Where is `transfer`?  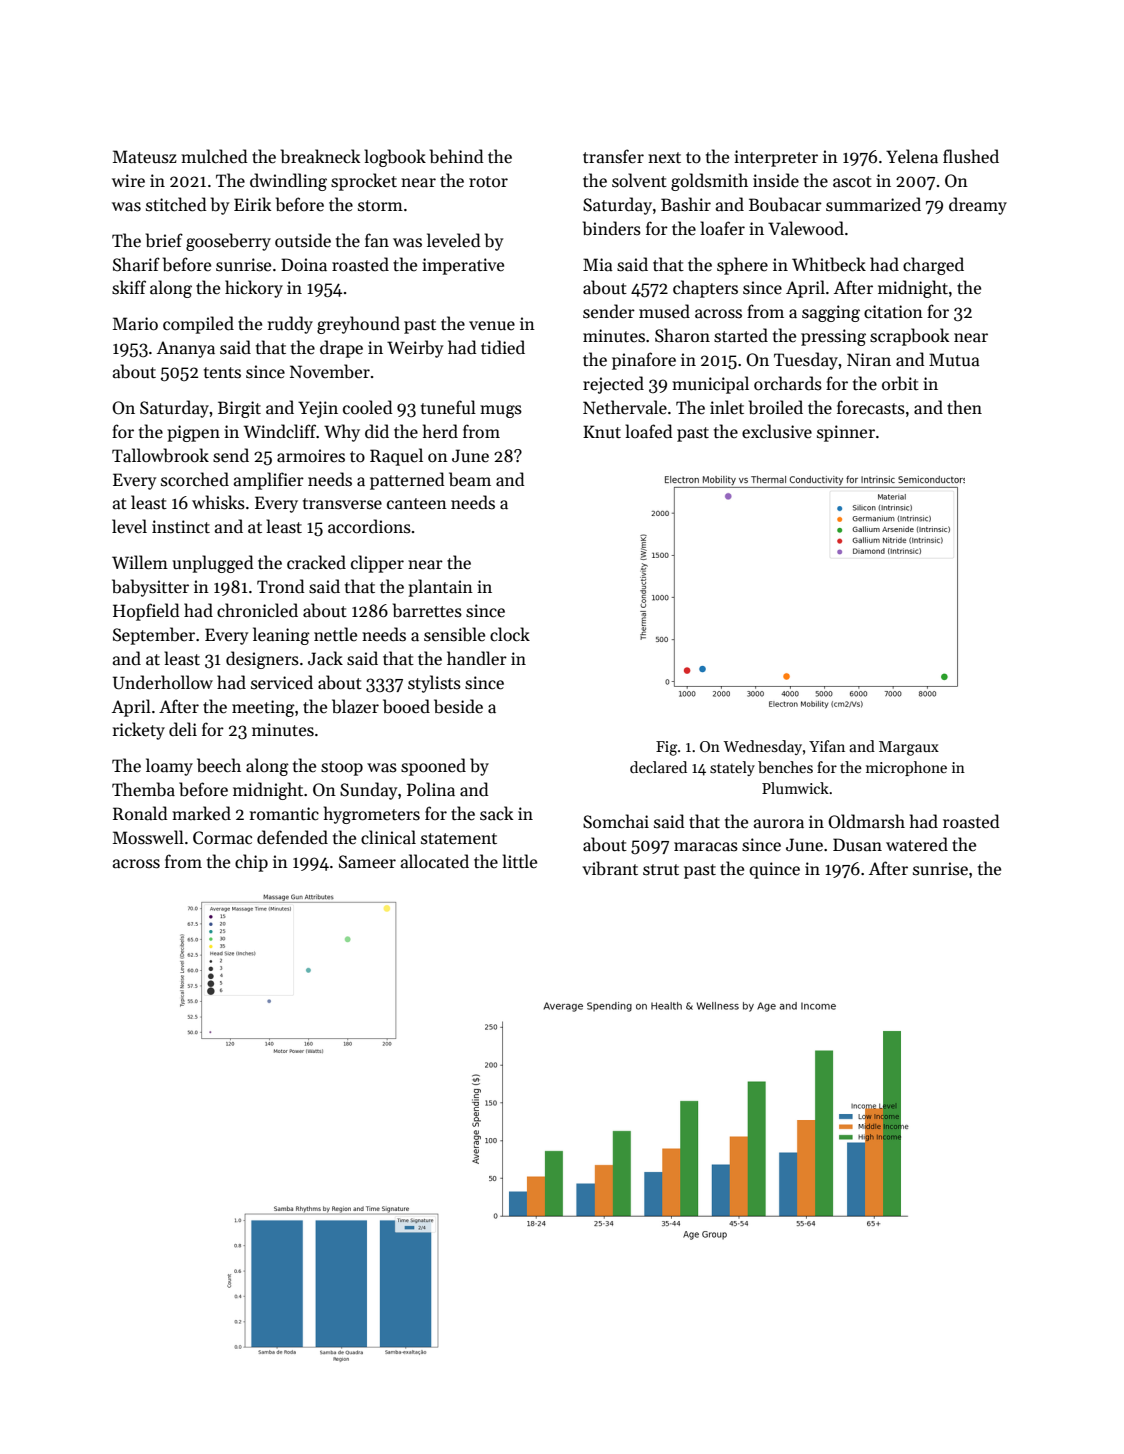 transfer is located at coordinates (613, 156).
